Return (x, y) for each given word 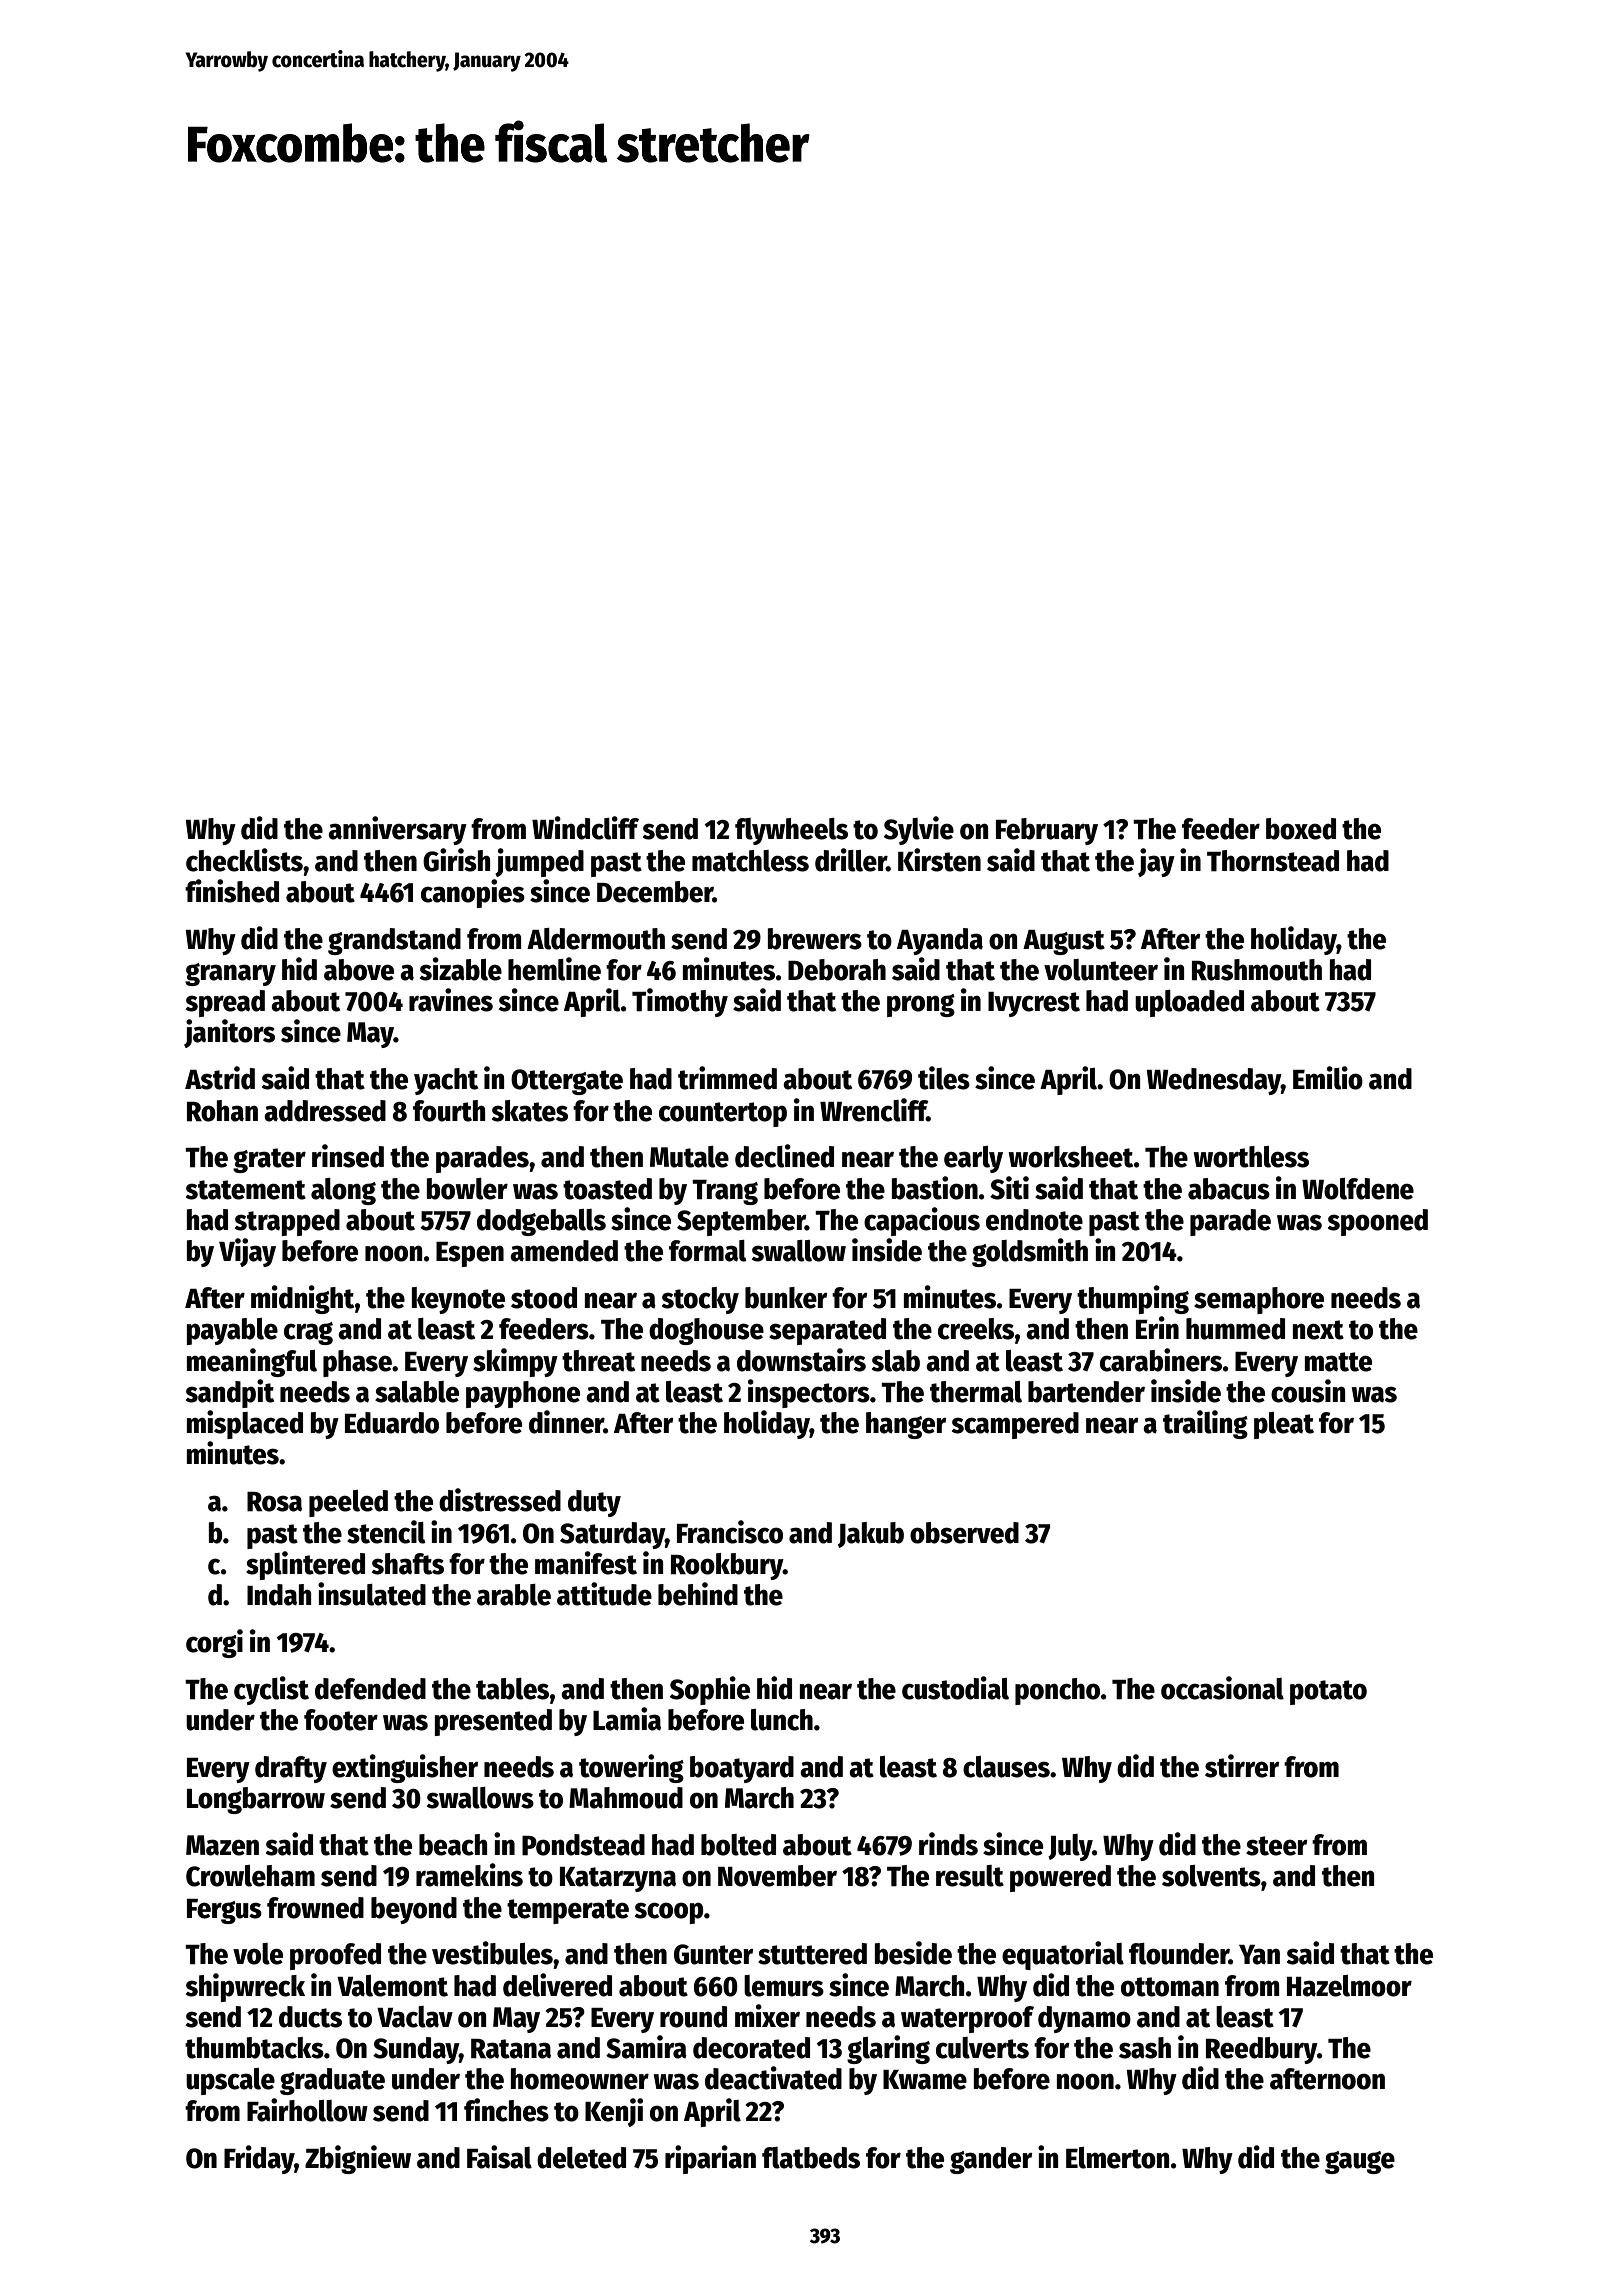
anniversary (397, 830)
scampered (1015, 1425)
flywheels (791, 831)
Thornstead (1273, 861)
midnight (303, 1299)
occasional (1222, 1688)
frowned (315, 1908)
